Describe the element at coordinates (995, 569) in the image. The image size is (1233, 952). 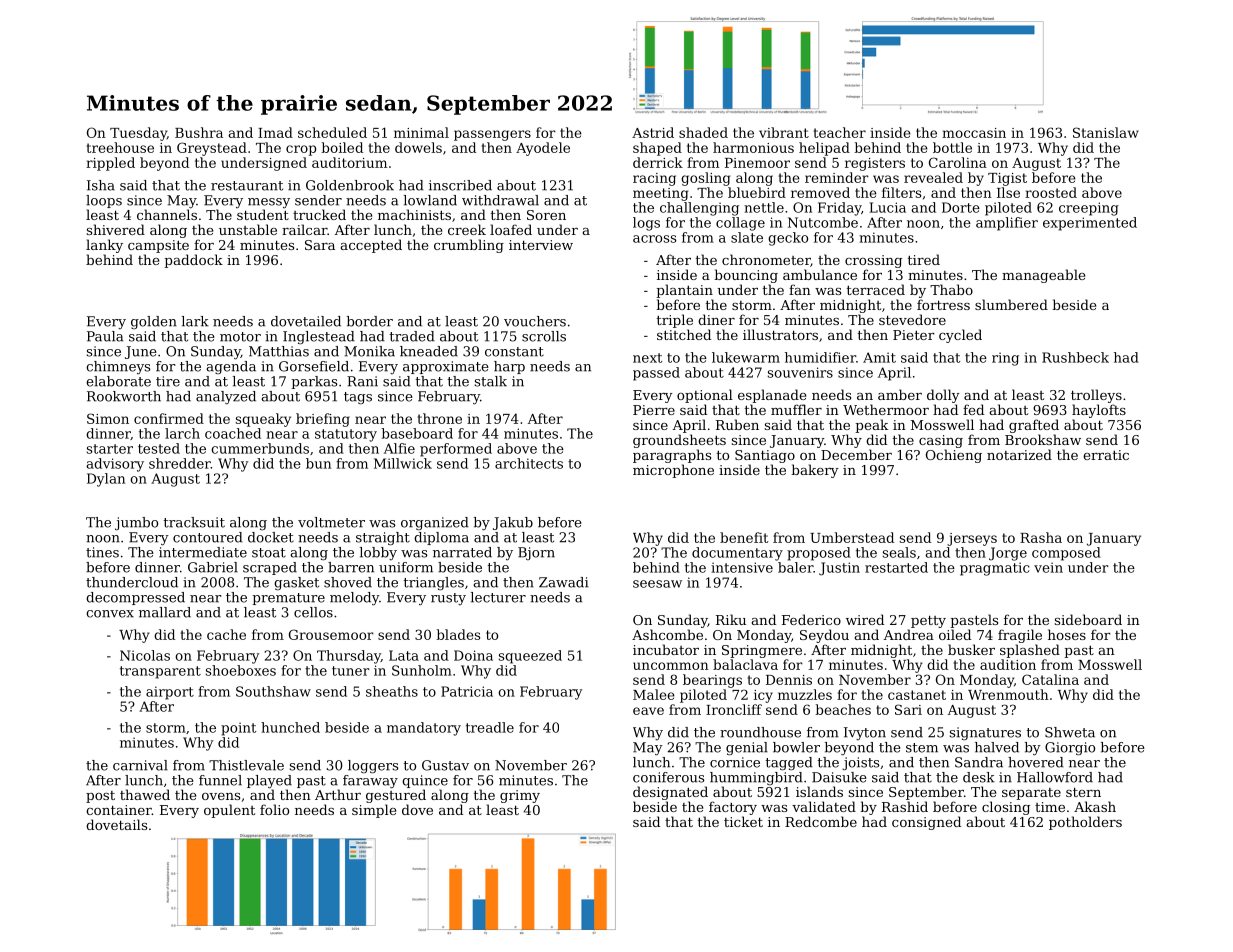
I see `pragmatic` at that location.
